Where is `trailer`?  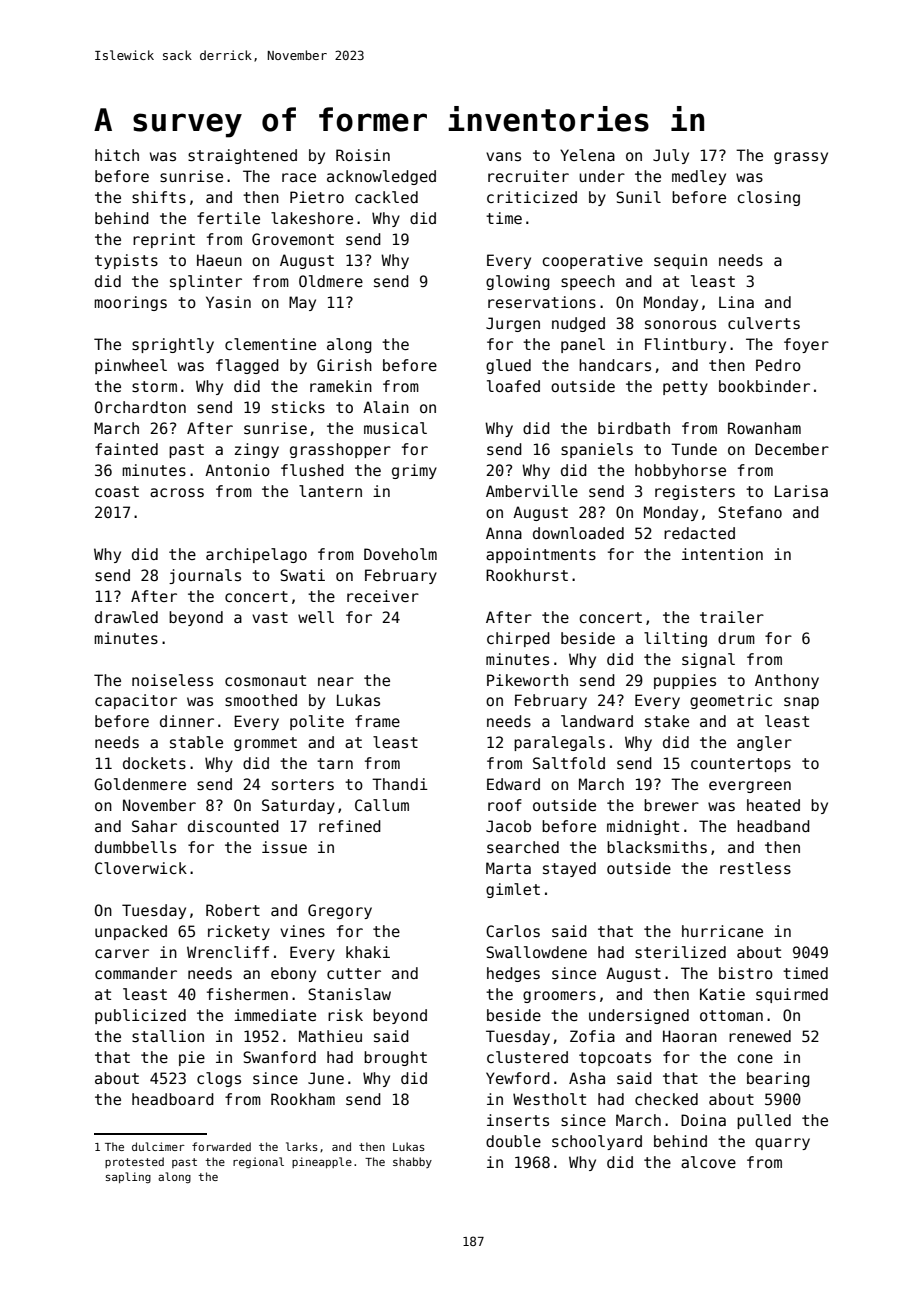
trailer is located at coordinates (732, 617).
